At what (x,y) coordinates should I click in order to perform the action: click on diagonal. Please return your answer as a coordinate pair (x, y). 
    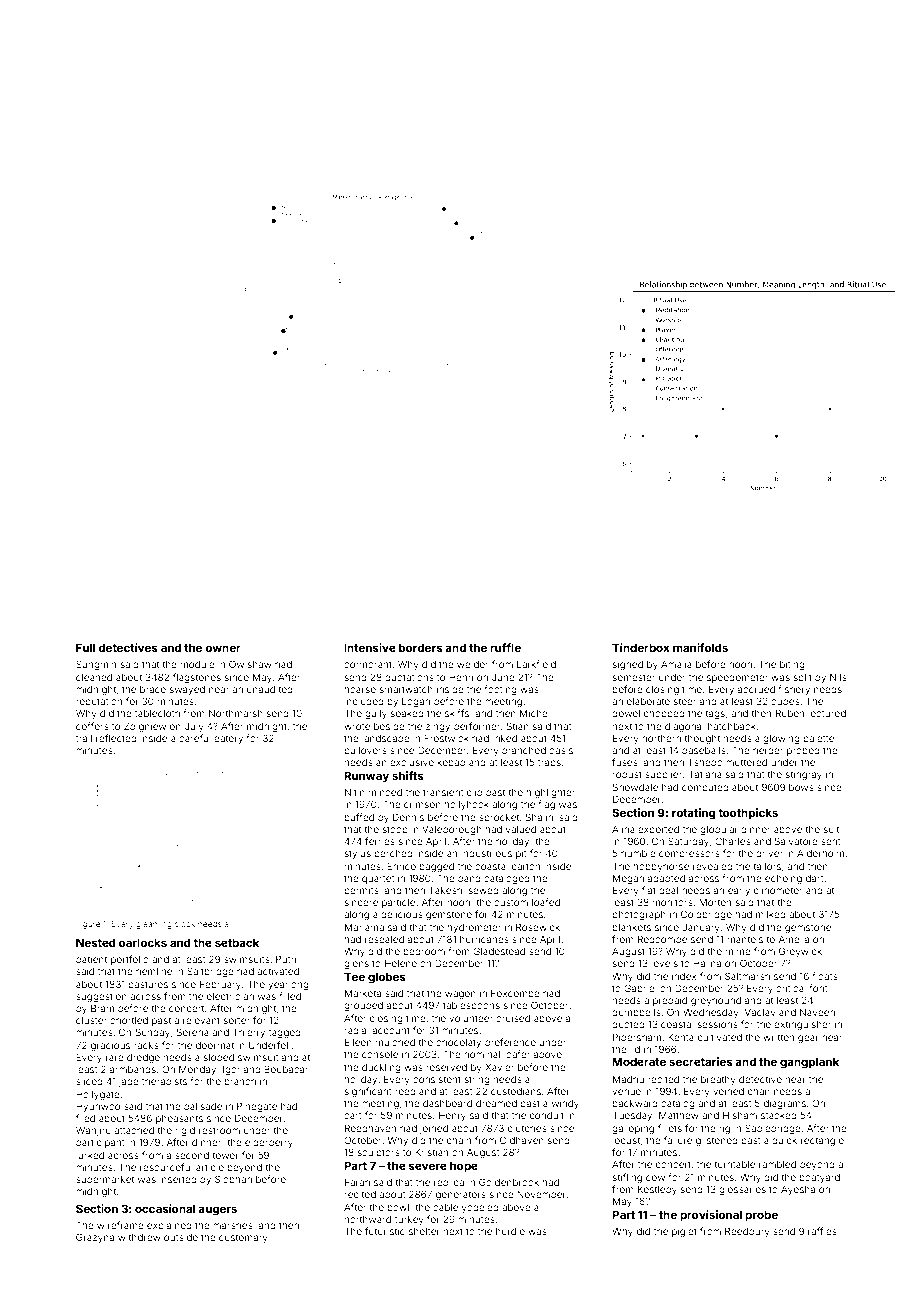
    Looking at the image, I should click on (684, 727).
